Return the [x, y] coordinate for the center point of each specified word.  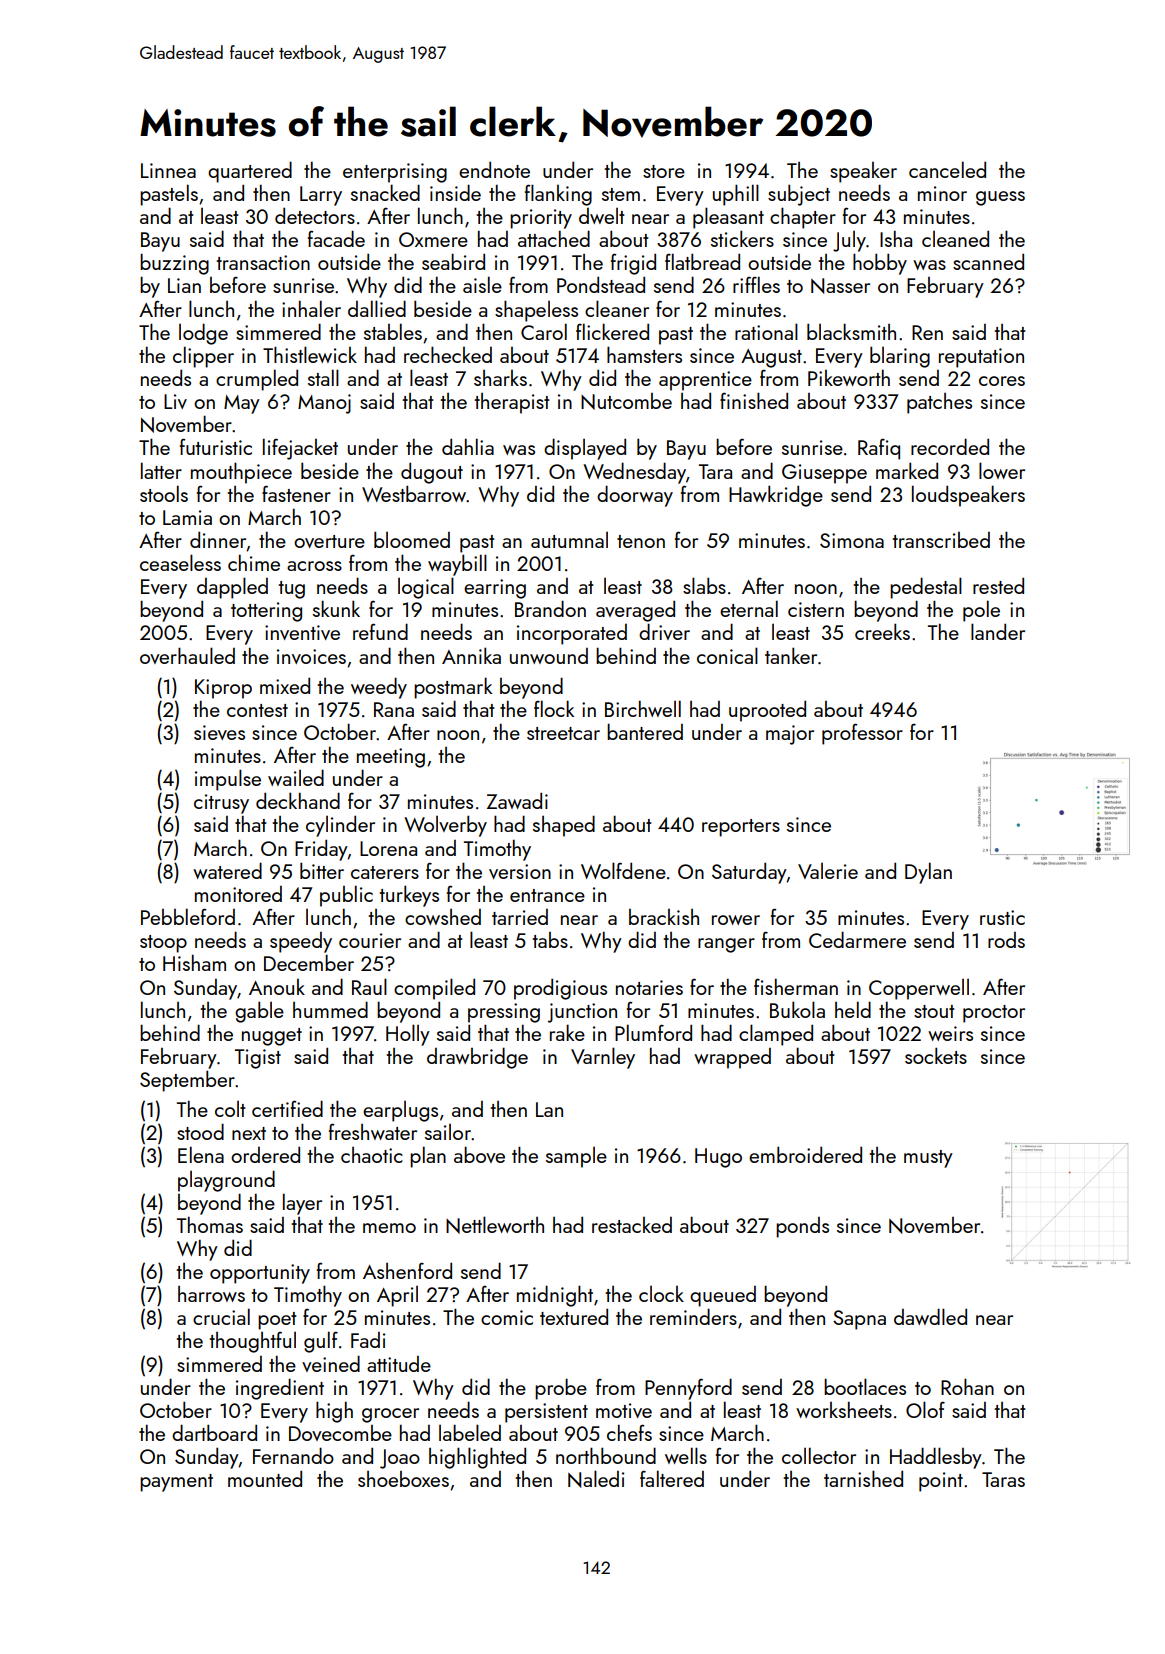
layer [302, 1204]
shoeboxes [403, 1479]
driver [664, 631]
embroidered [805, 1155]
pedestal [926, 588]
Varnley [603, 1058]
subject [799, 195]
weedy [379, 688]
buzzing [174, 264]
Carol [544, 331]
